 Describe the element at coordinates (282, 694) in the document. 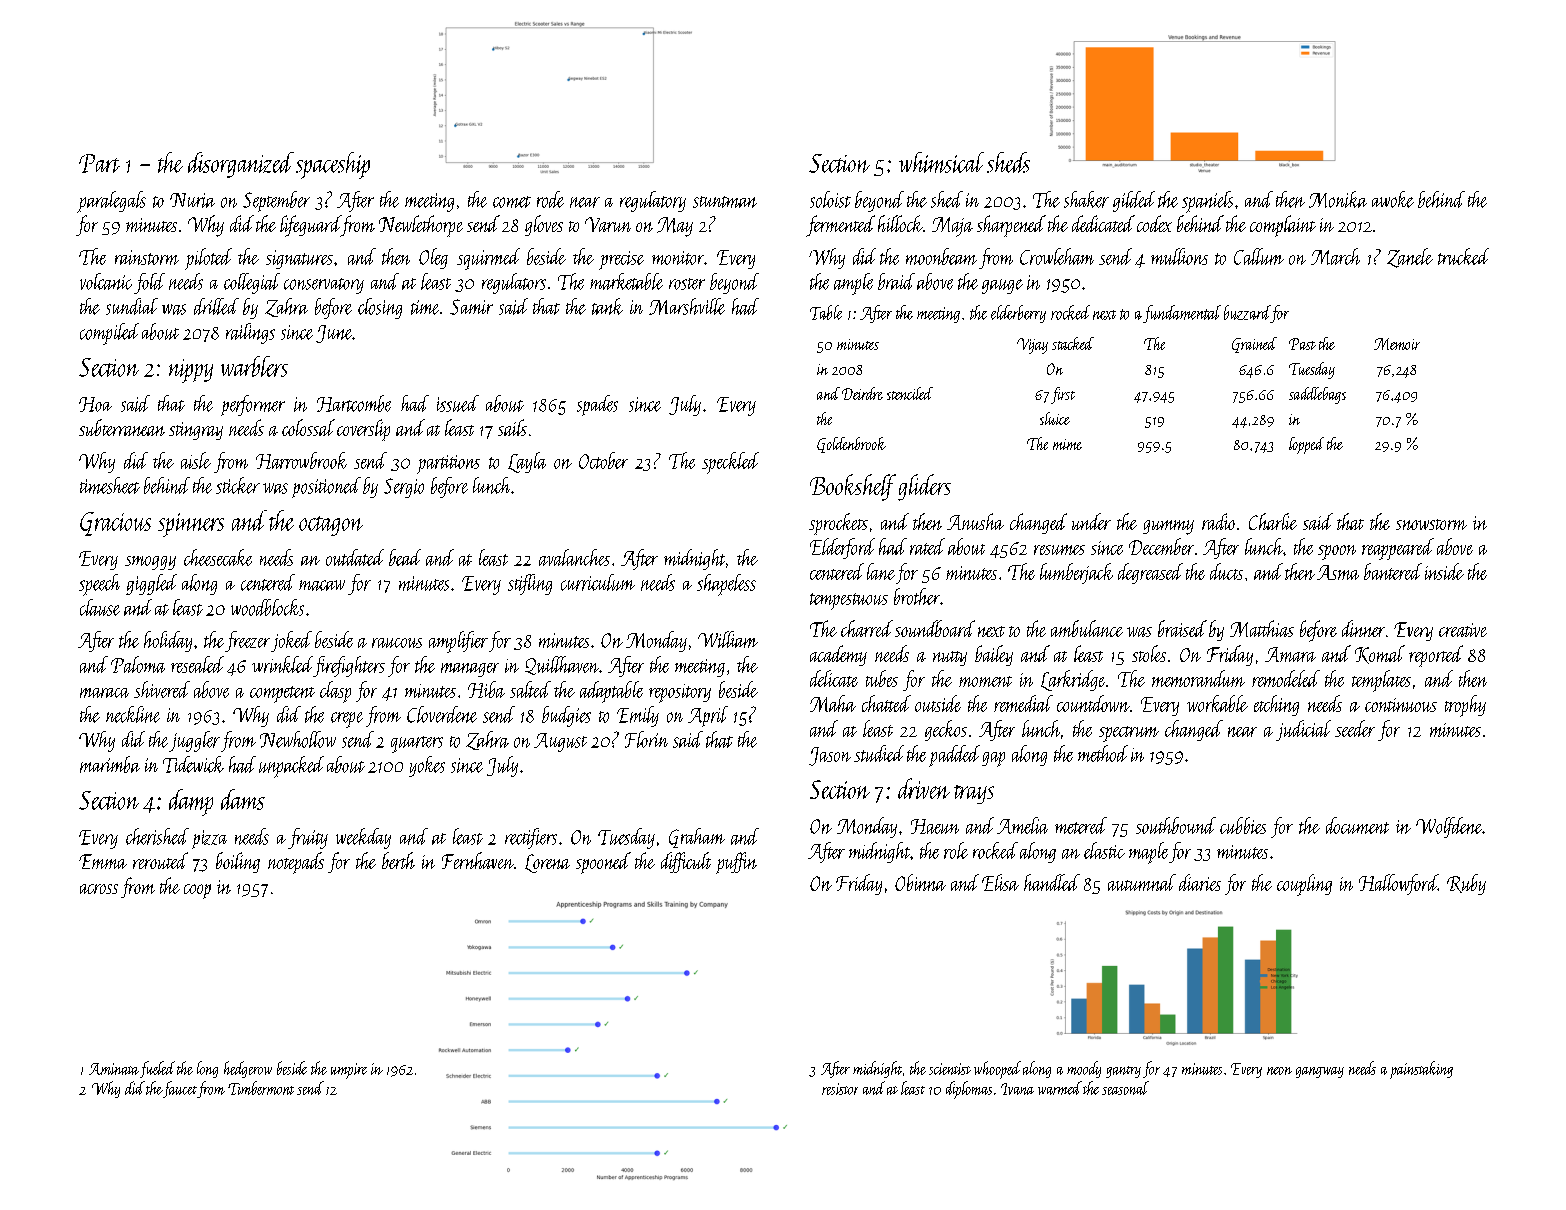

I see `competent` at that location.
